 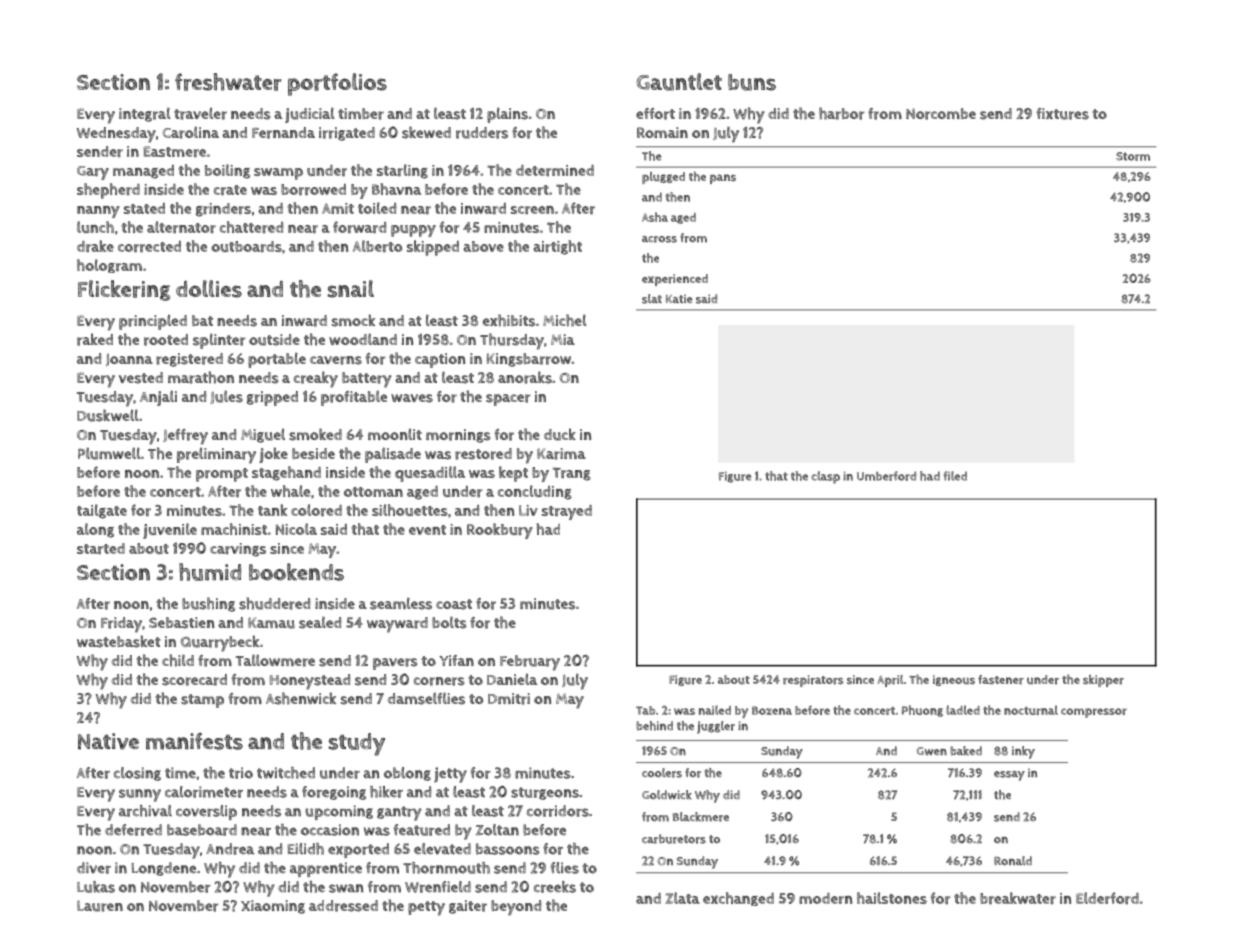 I want to click on filed, so click(x=955, y=476).
